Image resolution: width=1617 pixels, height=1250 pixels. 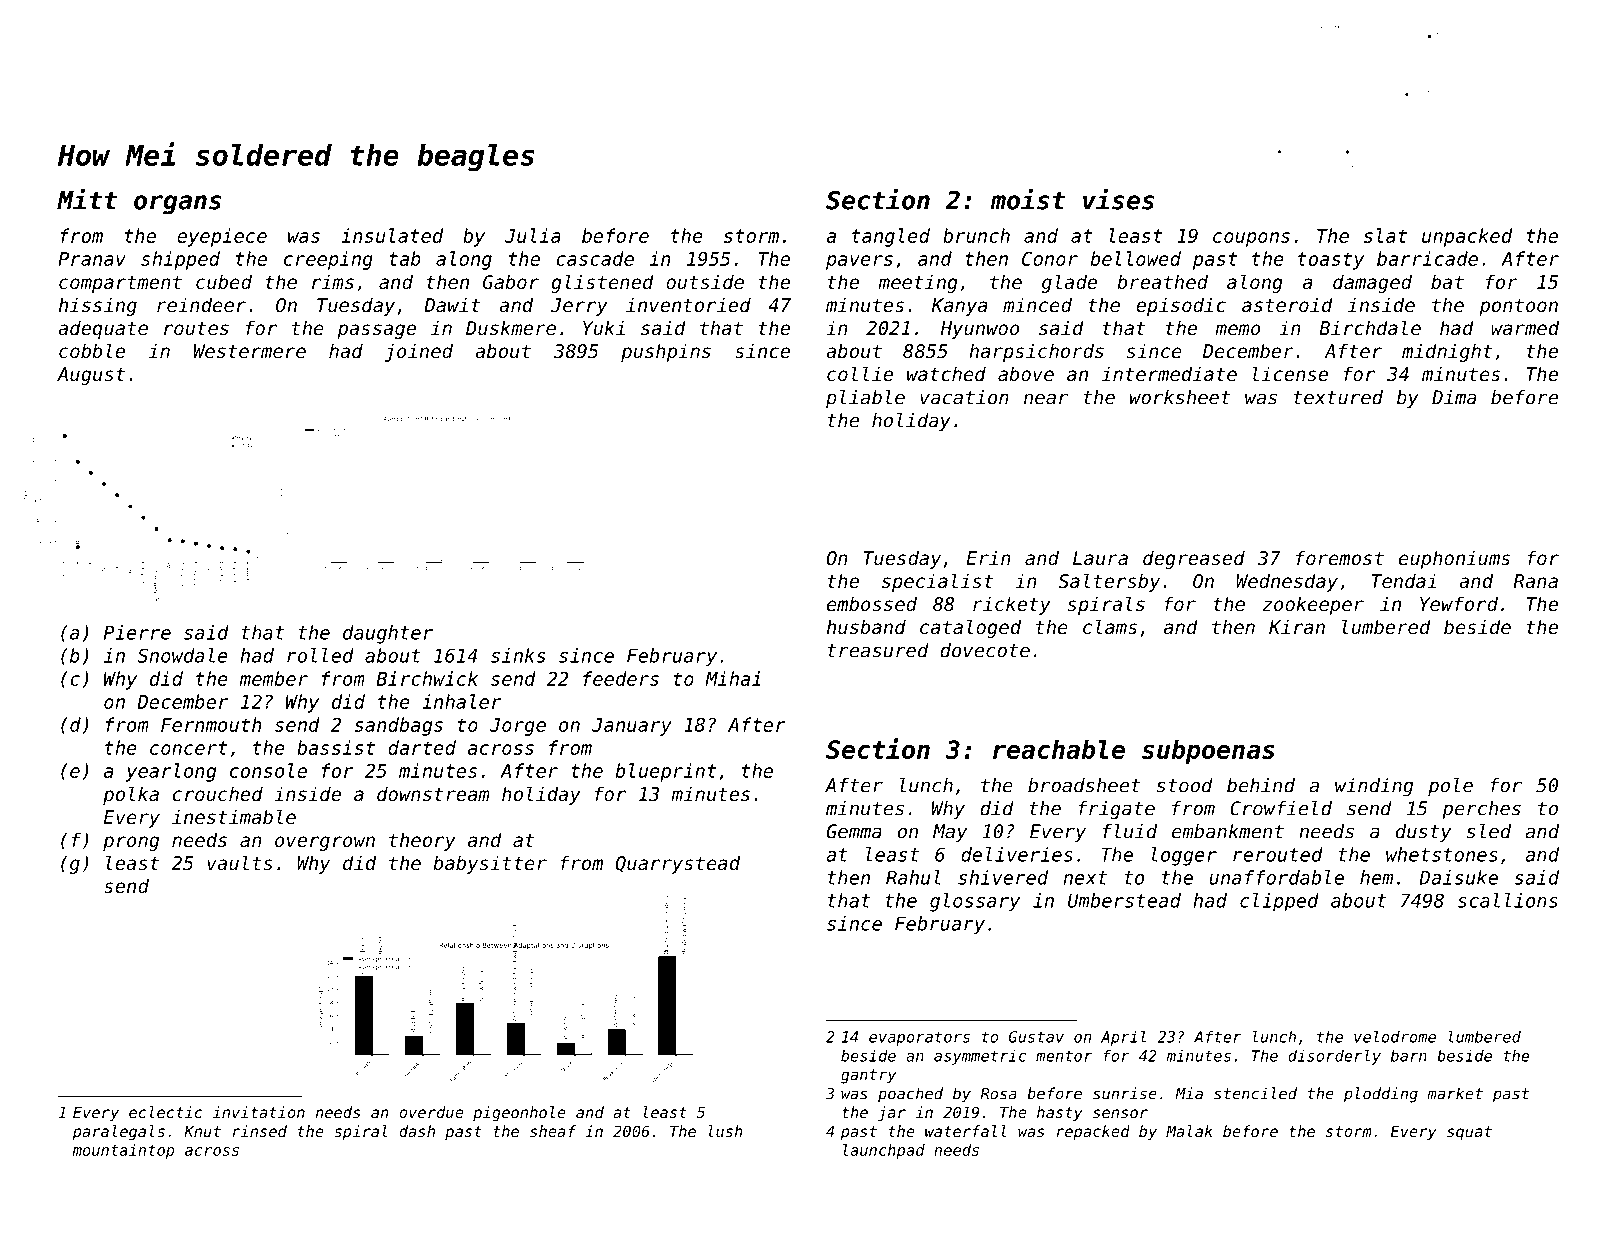 I want to click on organs, so click(x=177, y=205).
